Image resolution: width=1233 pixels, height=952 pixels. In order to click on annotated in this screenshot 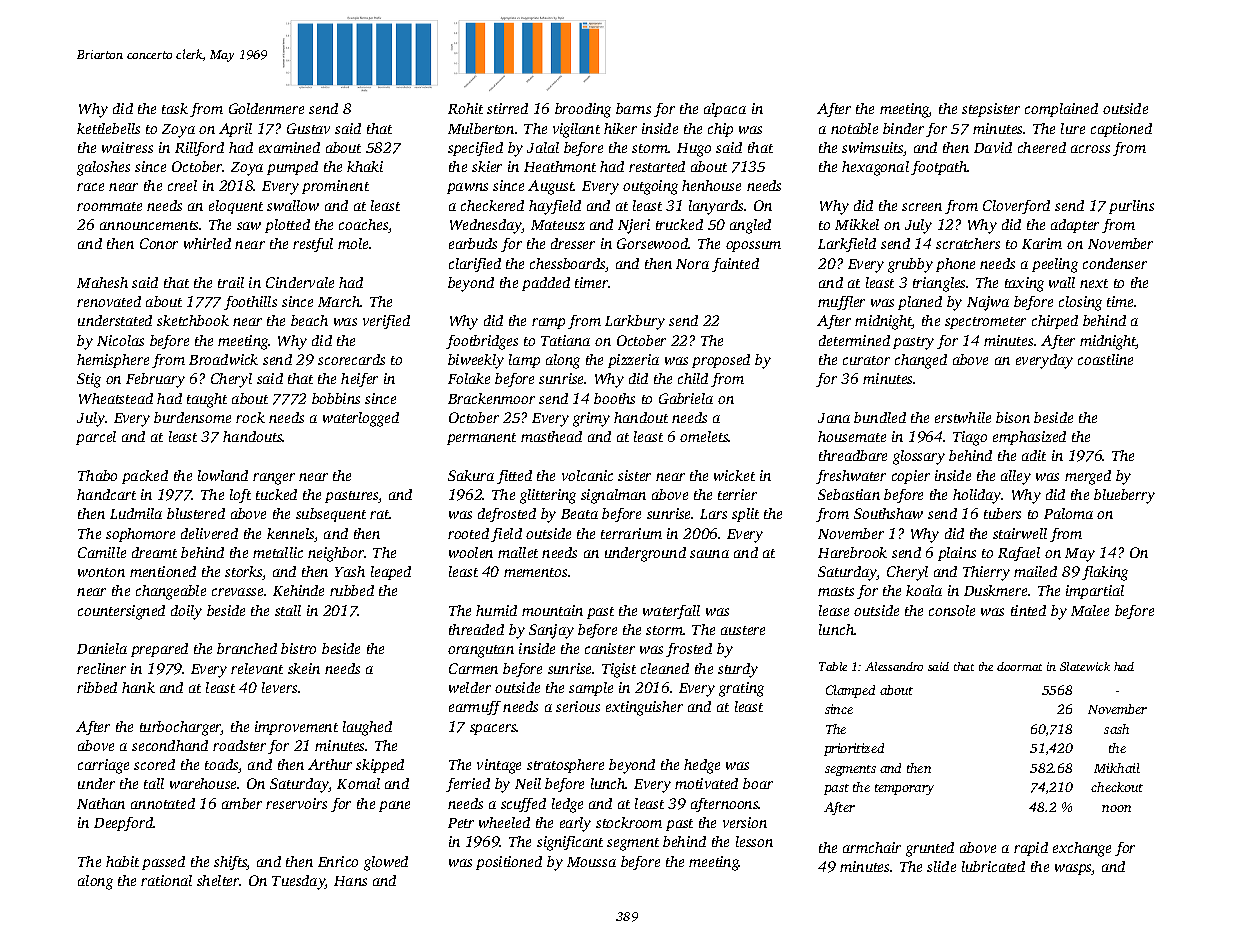, I will do `click(163, 803)`.
